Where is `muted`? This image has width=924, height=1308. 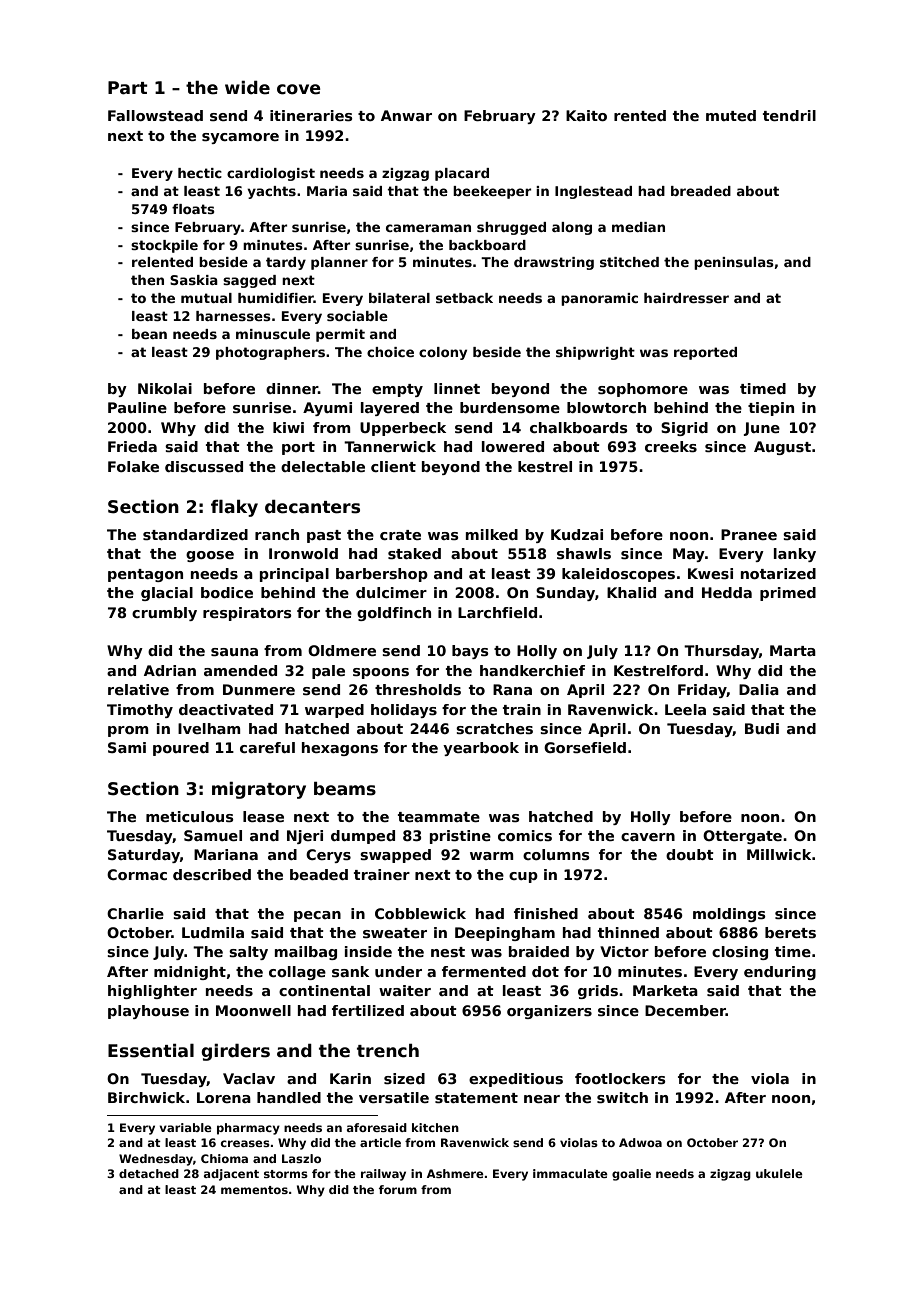 muted is located at coordinates (731, 115).
